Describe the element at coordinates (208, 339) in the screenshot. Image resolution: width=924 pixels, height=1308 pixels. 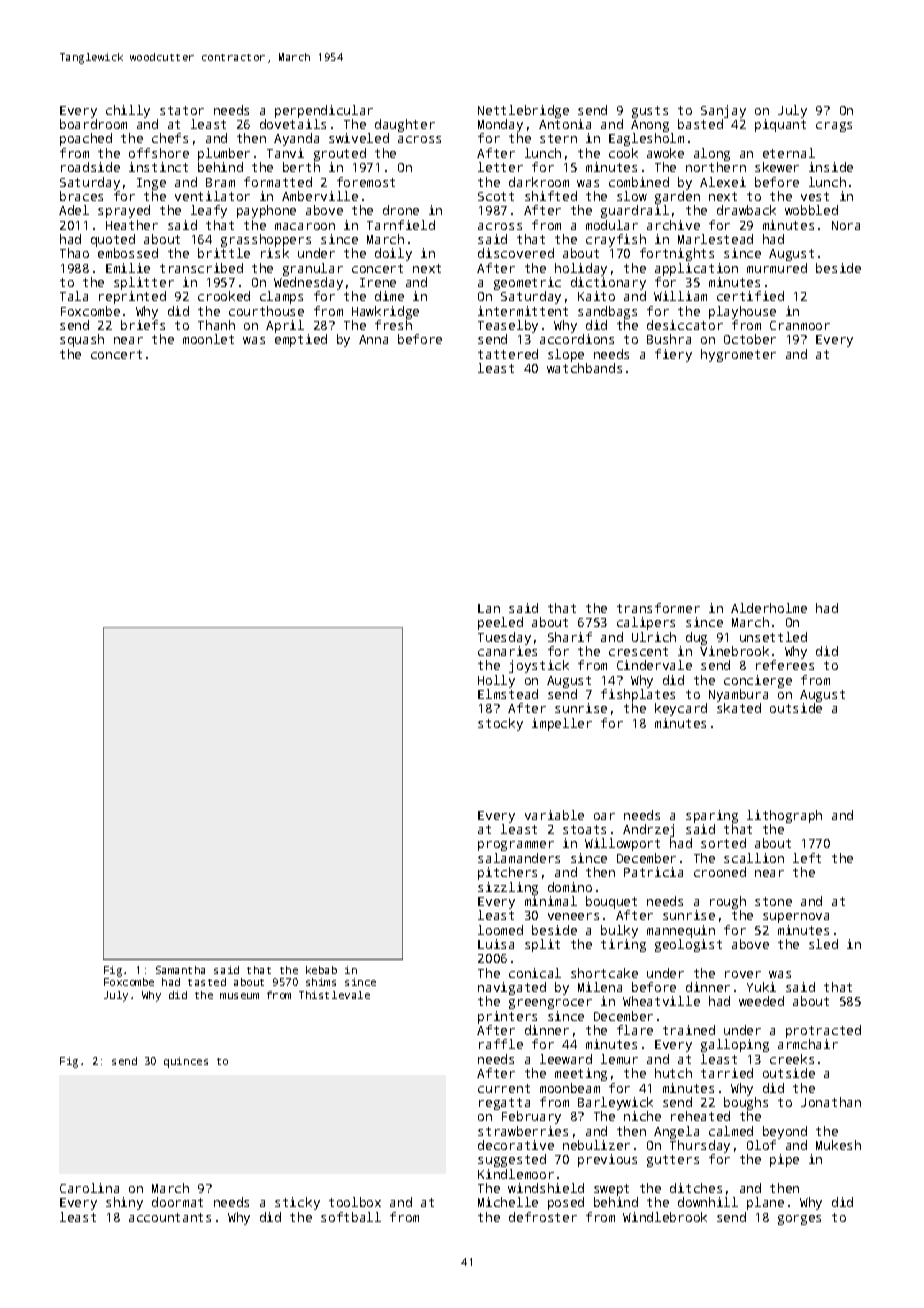
I see `moonlet` at that location.
